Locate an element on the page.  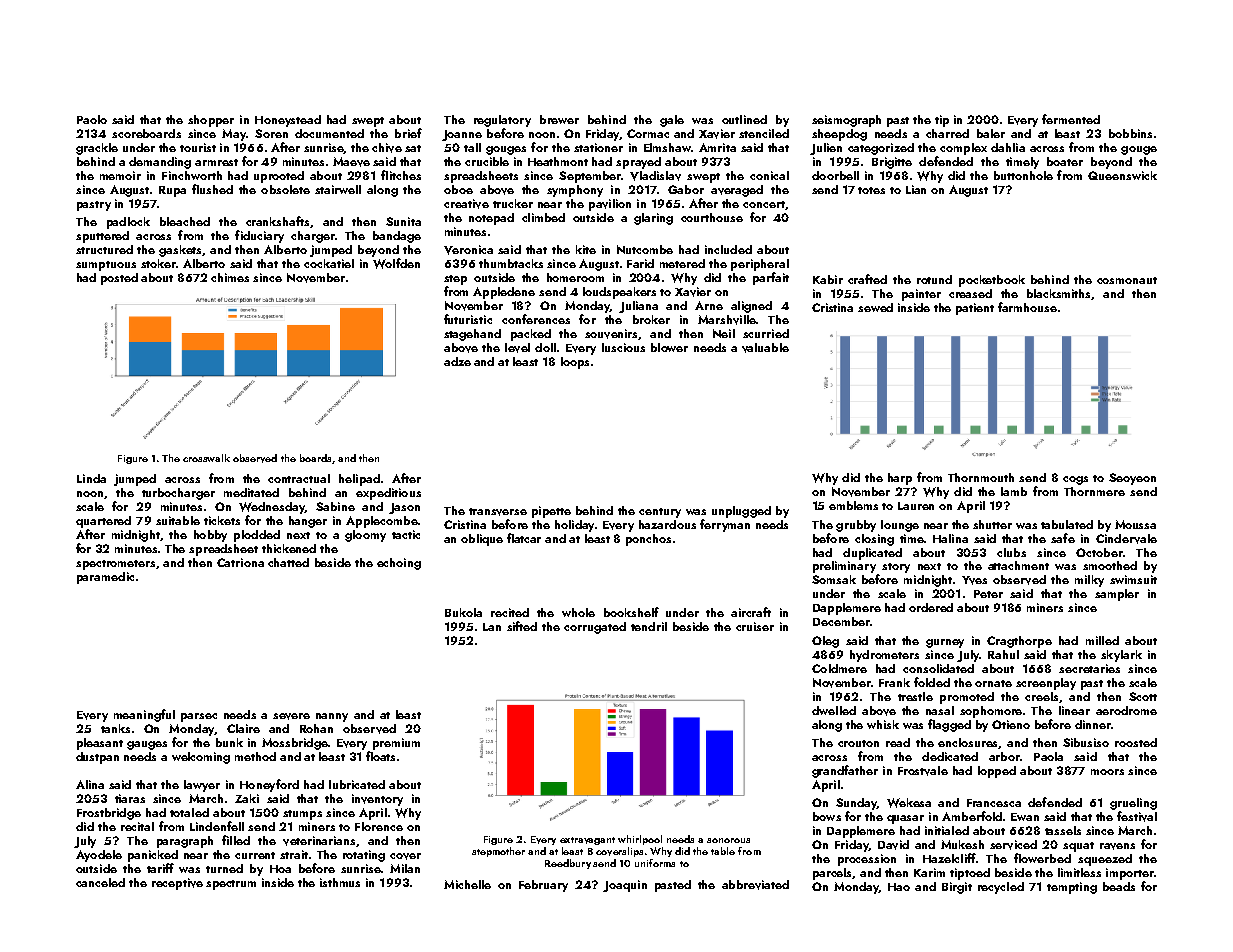
hobby is located at coordinates (210, 536).
